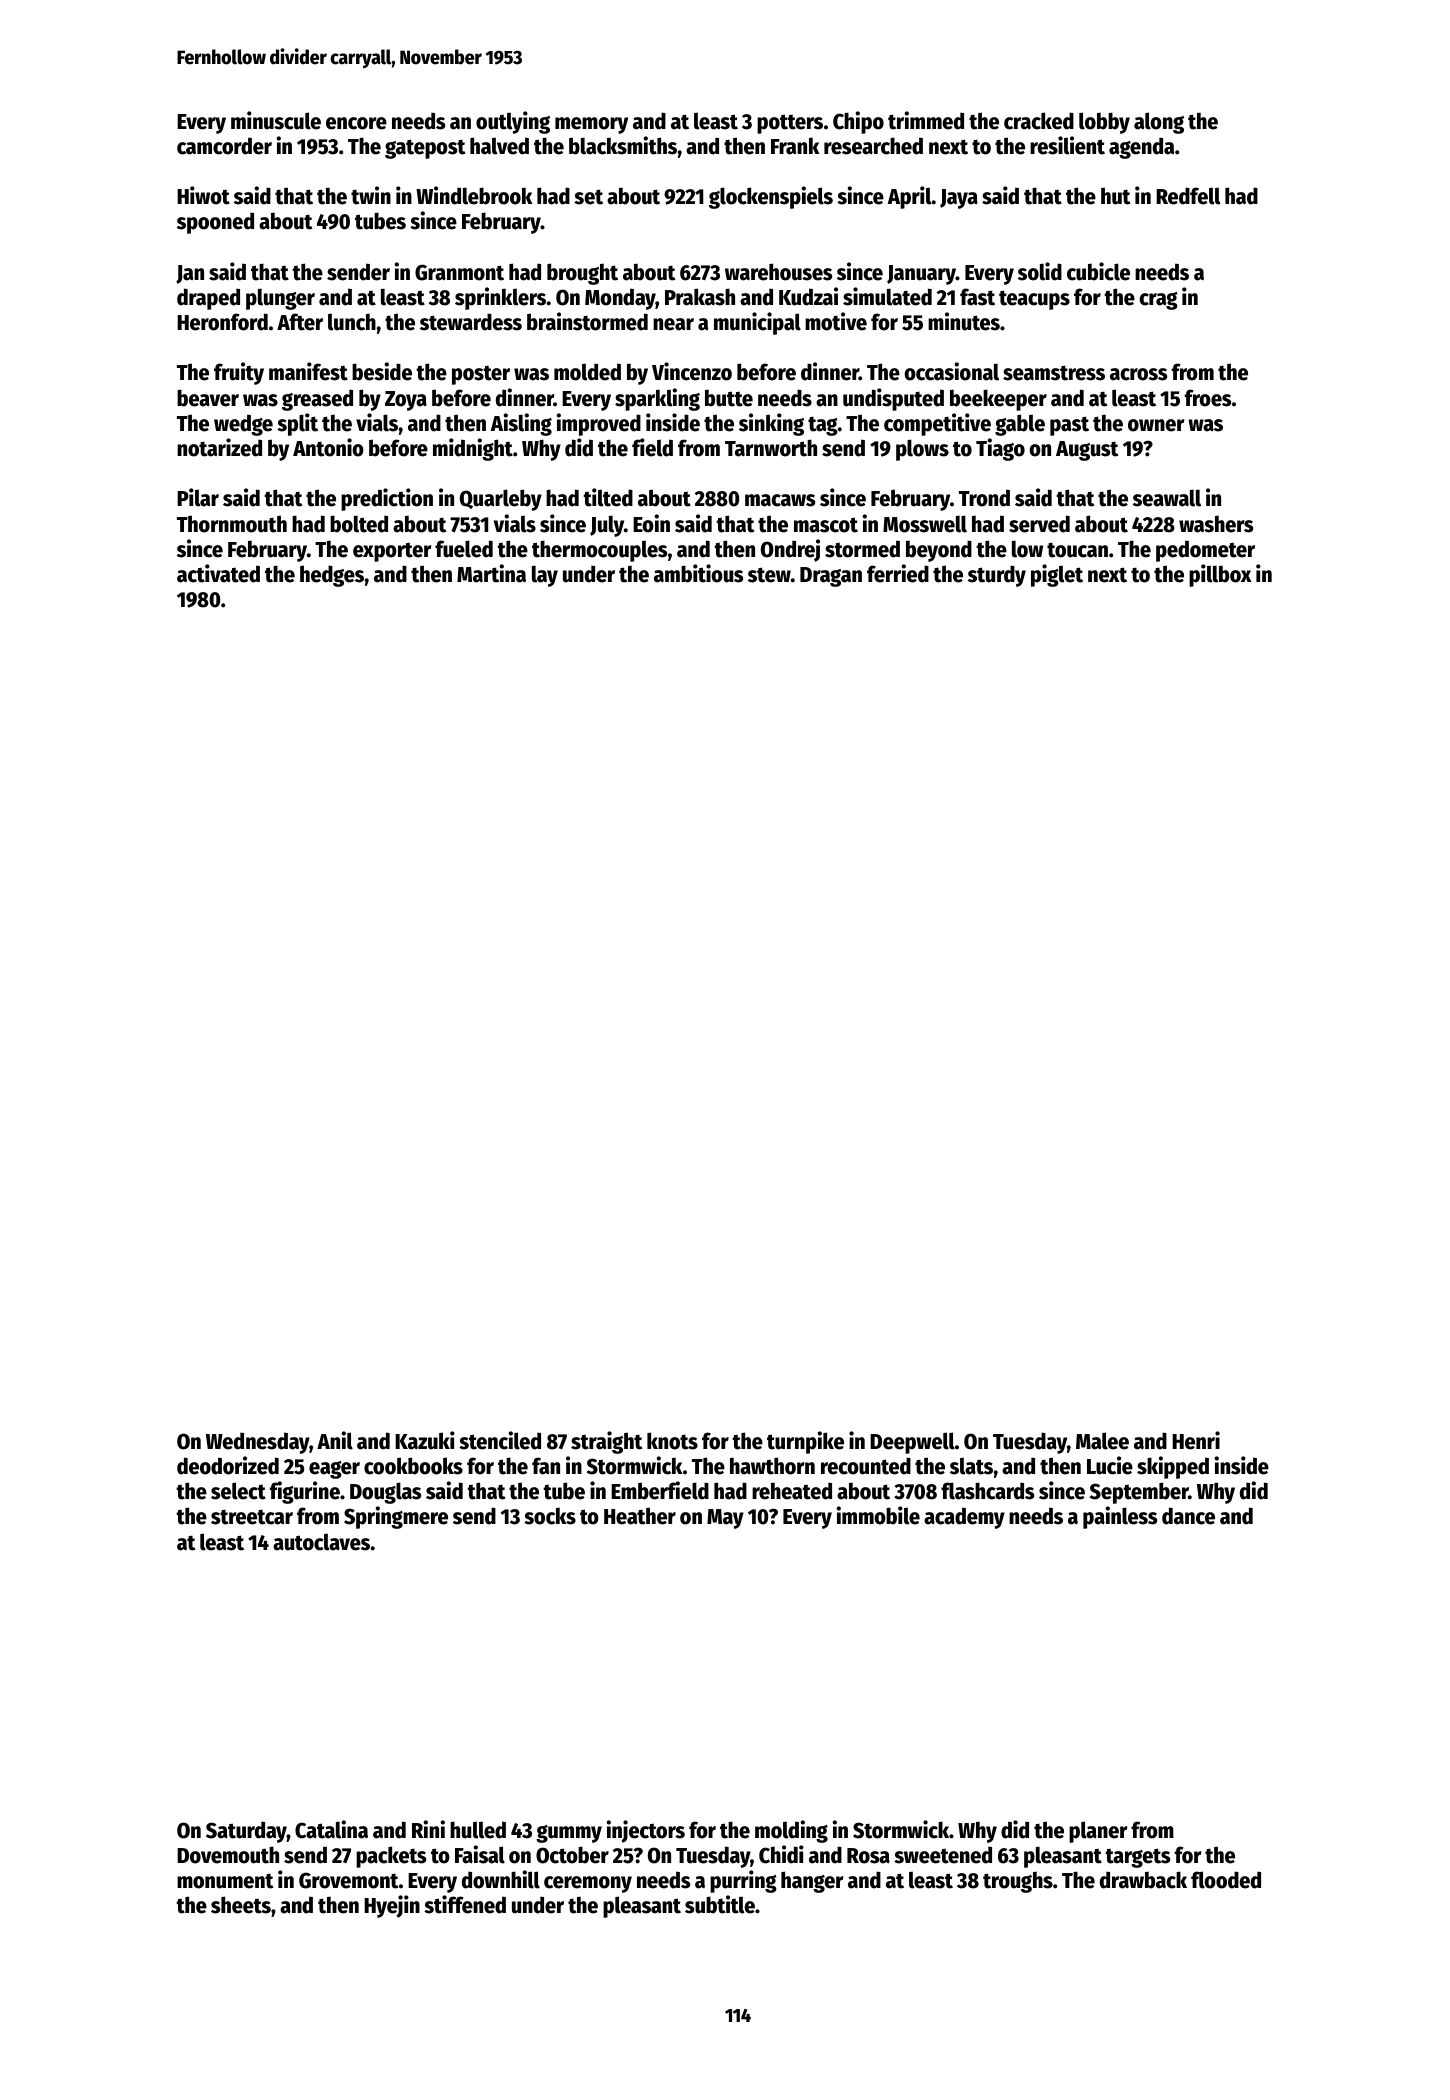 The height and width of the screenshot is (2100, 1450). What do you see at coordinates (513, 122) in the screenshot?
I see `outlying` at bounding box center [513, 122].
